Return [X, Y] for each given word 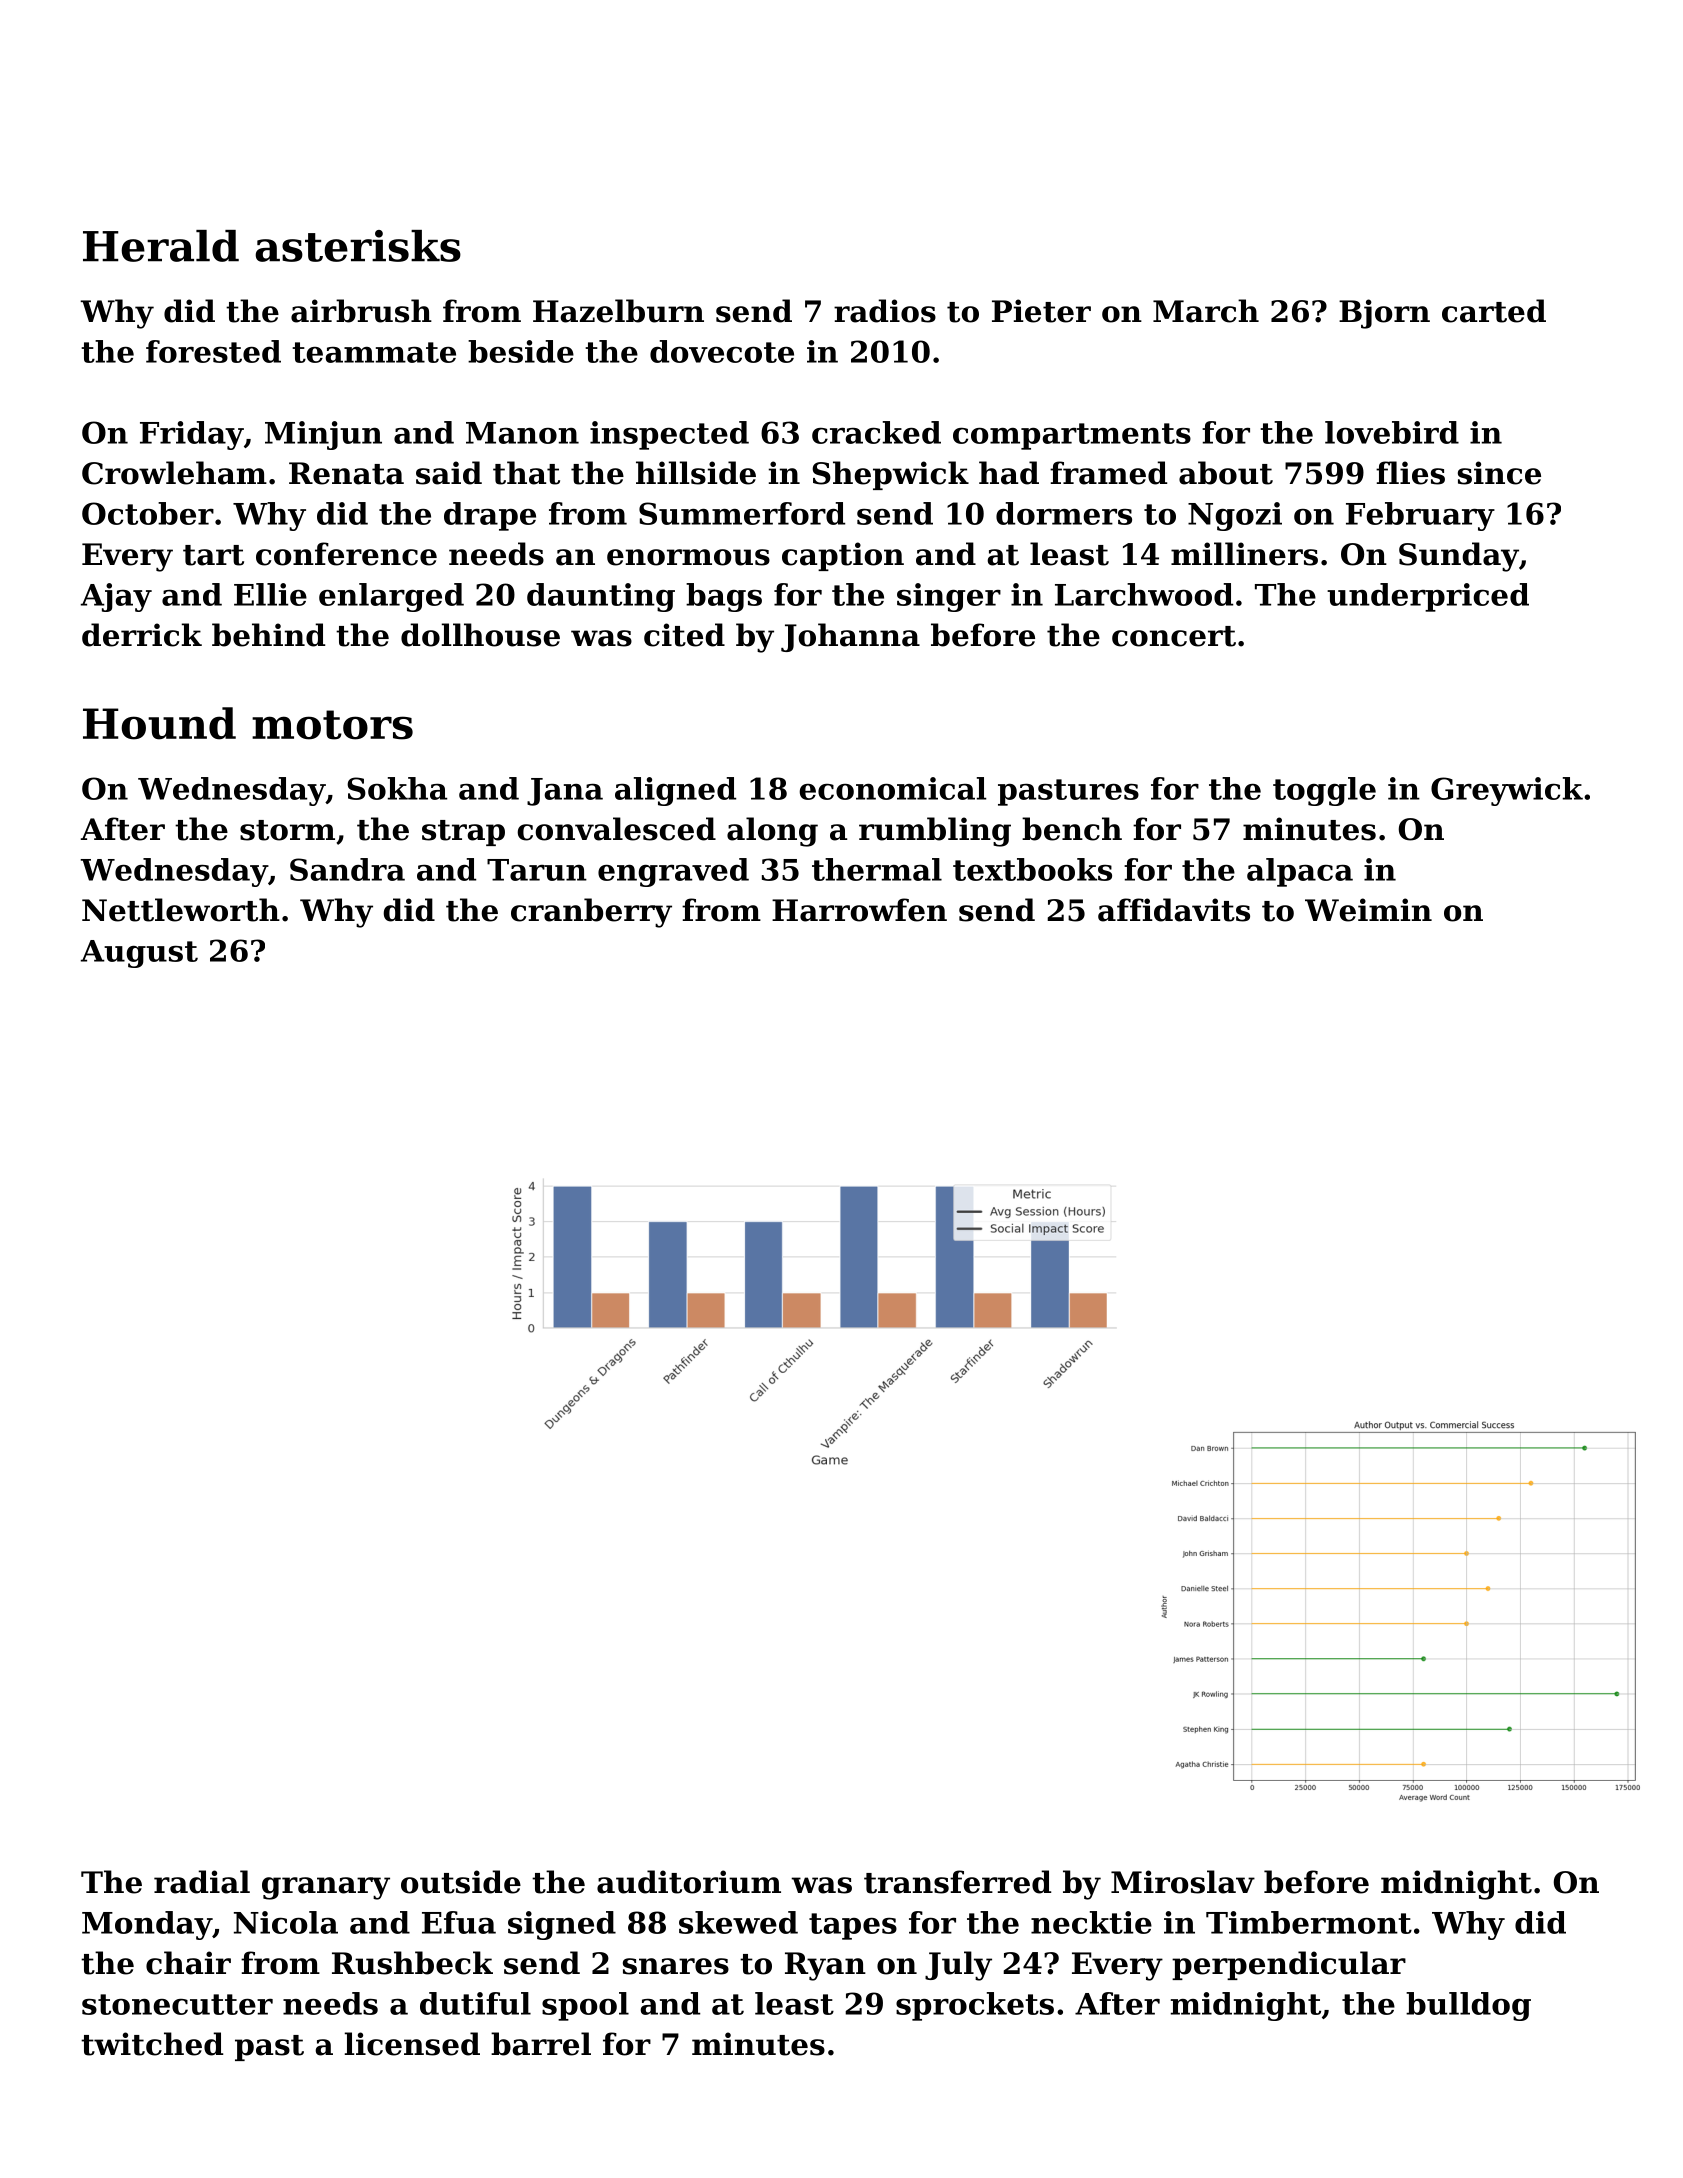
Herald [161, 246]
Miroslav [1183, 1882]
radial [202, 1882]
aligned [675, 791]
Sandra [347, 869]
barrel [541, 2044]
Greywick [1507, 791]
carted [1494, 311]
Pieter [1041, 311]
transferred [957, 1882]
